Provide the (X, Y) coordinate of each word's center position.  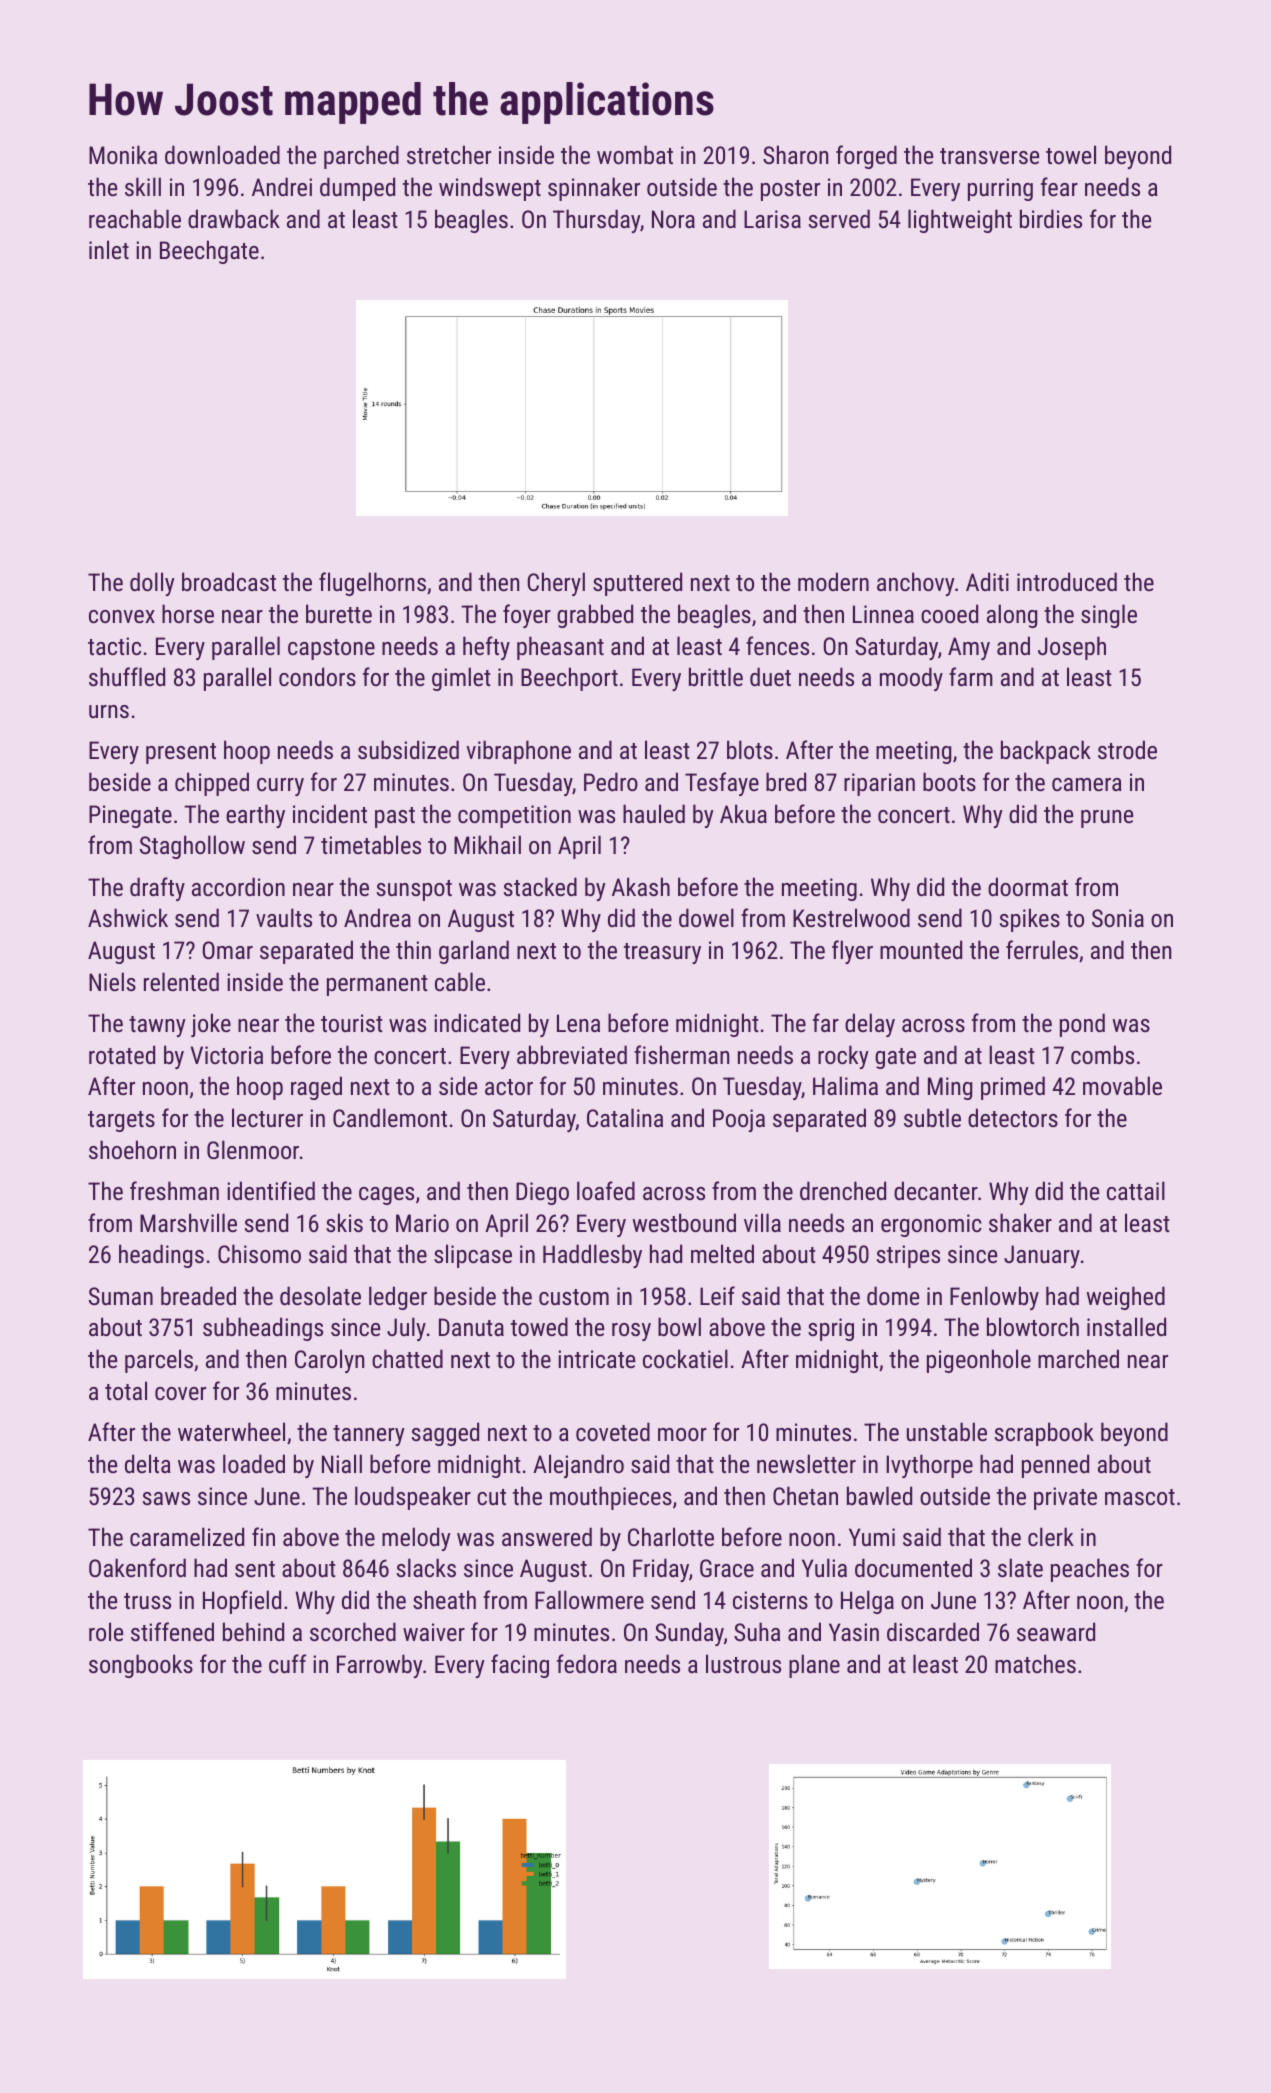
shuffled (127, 676)
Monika (123, 154)
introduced (1067, 581)
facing (520, 1666)
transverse (989, 156)
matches (1035, 1663)
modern (833, 581)
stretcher (449, 154)
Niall (342, 1463)
